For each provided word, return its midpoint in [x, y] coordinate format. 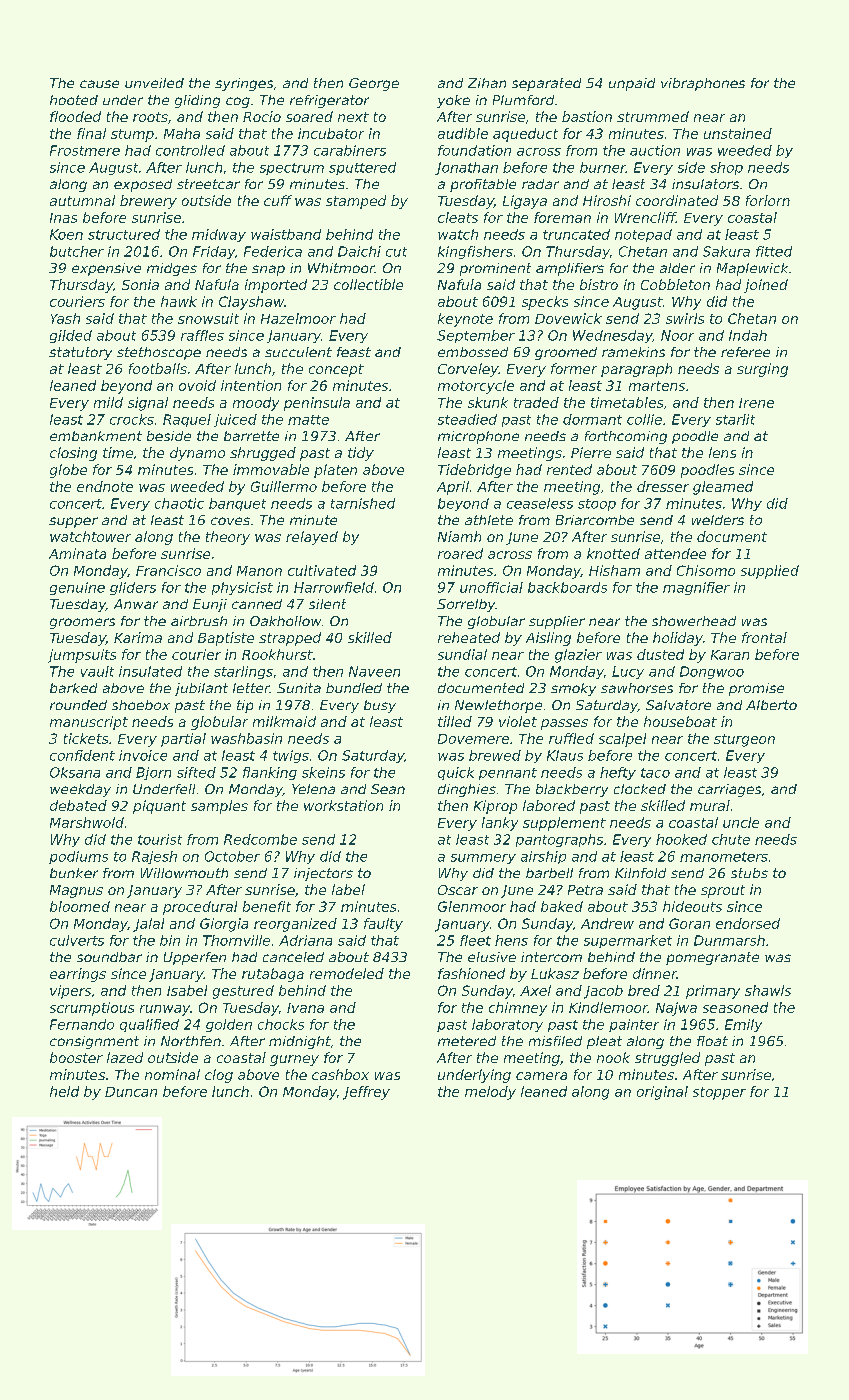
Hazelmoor [298, 318]
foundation [474, 150]
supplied [770, 572]
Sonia [140, 284]
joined [766, 286]
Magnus [76, 891]
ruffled [571, 738]
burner [603, 167]
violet [518, 721]
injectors [323, 874]
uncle [741, 822]
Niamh [459, 536]
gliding [197, 101]
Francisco [168, 570]
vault [97, 671]
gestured [243, 992]
